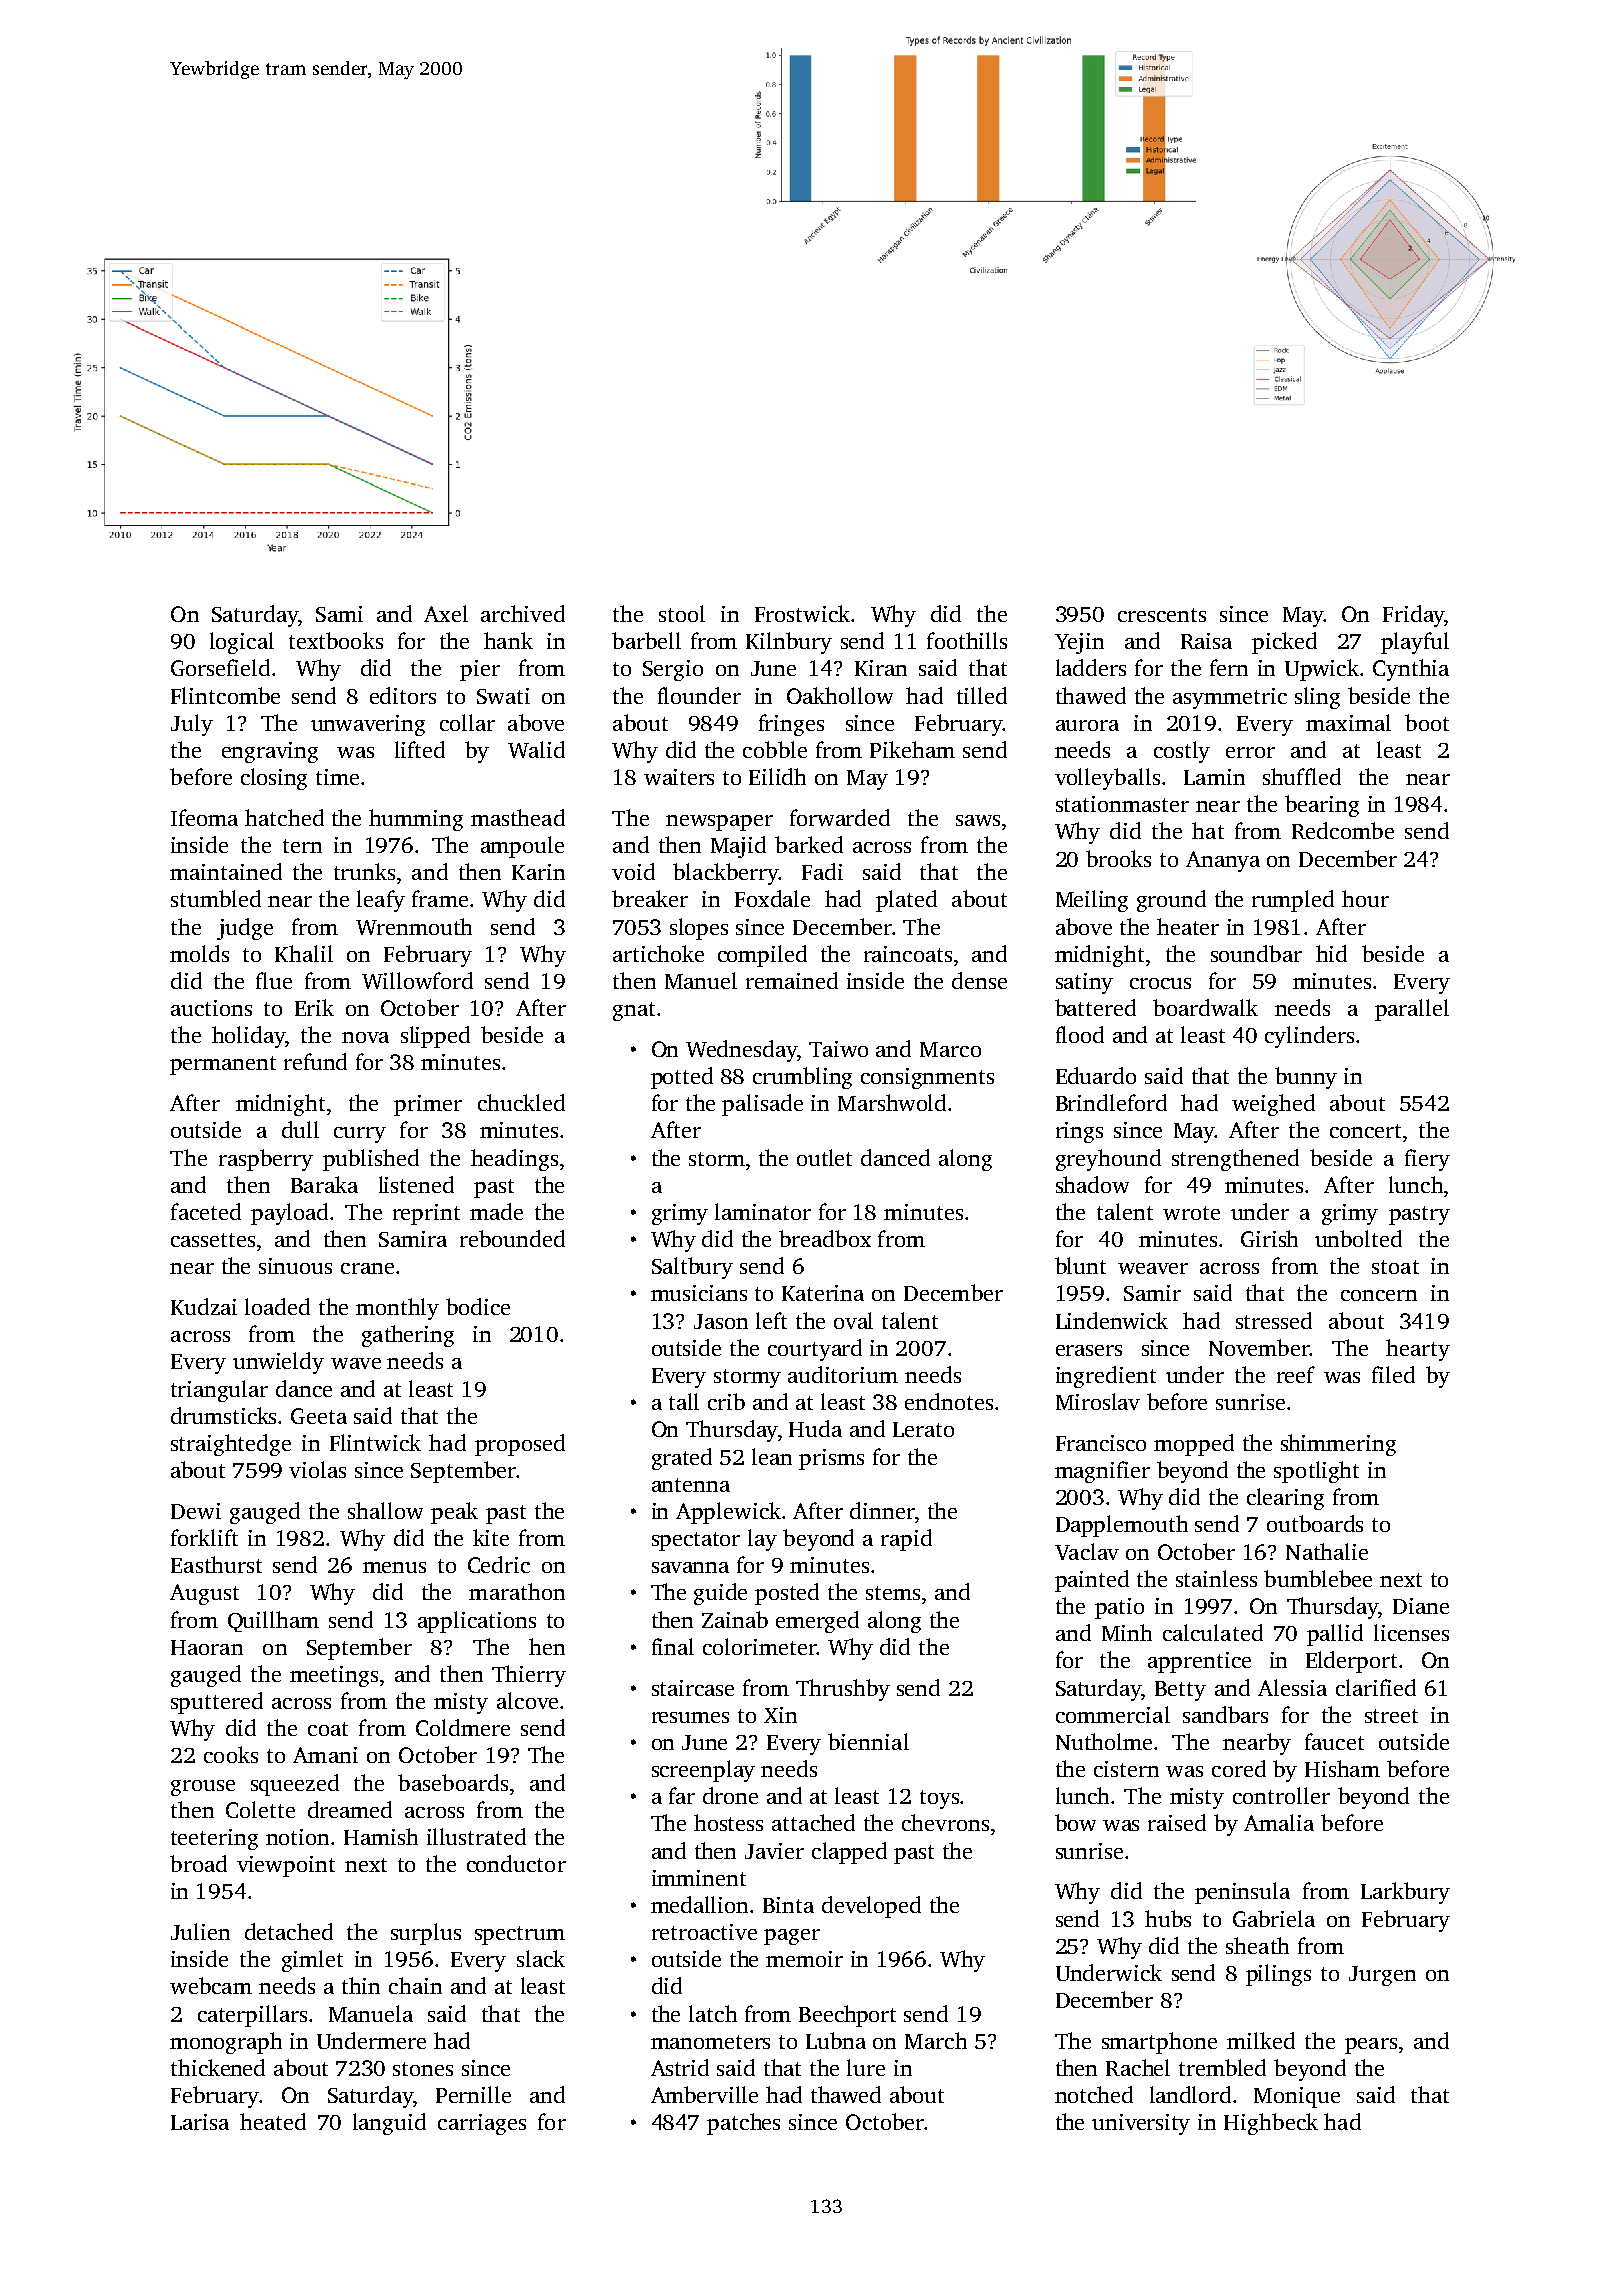  What do you see at coordinates (682, 613) in the screenshot?
I see `stool` at bounding box center [682, 613].
